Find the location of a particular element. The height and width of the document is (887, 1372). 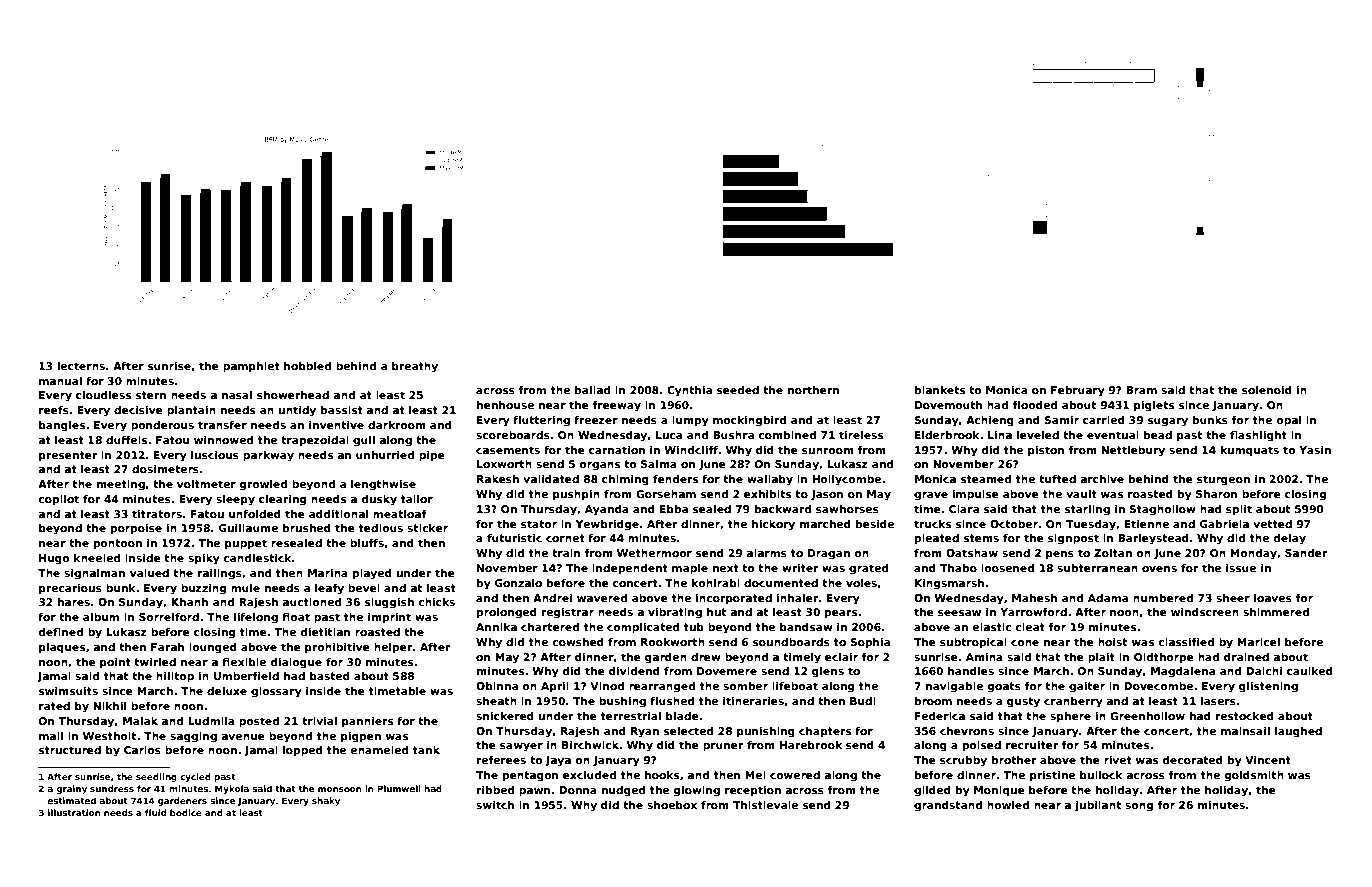

starling is located at coordinates (1087, 510).
